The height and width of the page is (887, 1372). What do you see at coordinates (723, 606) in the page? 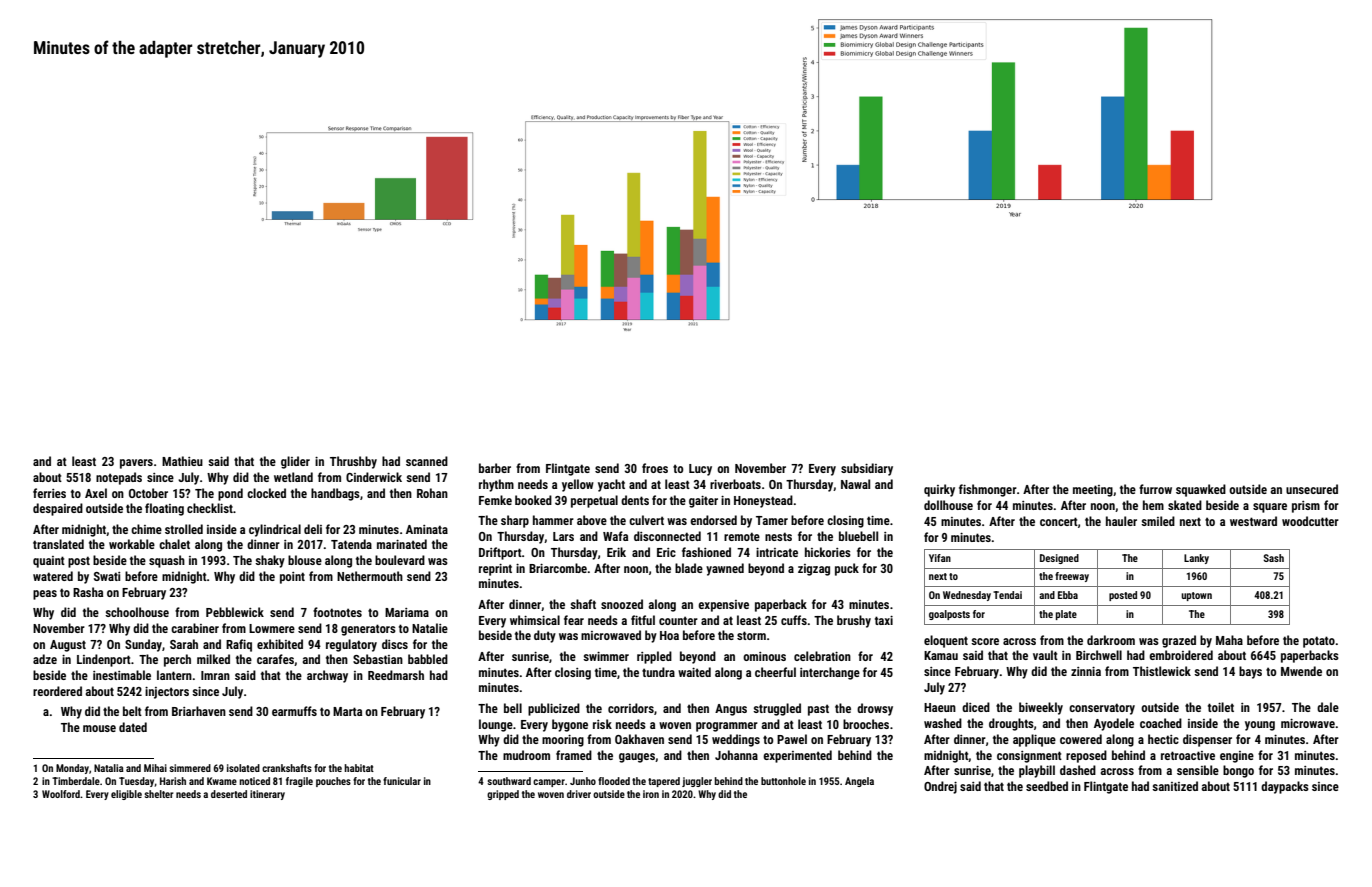
I see `expensive` at bounding box center [723, 606].
